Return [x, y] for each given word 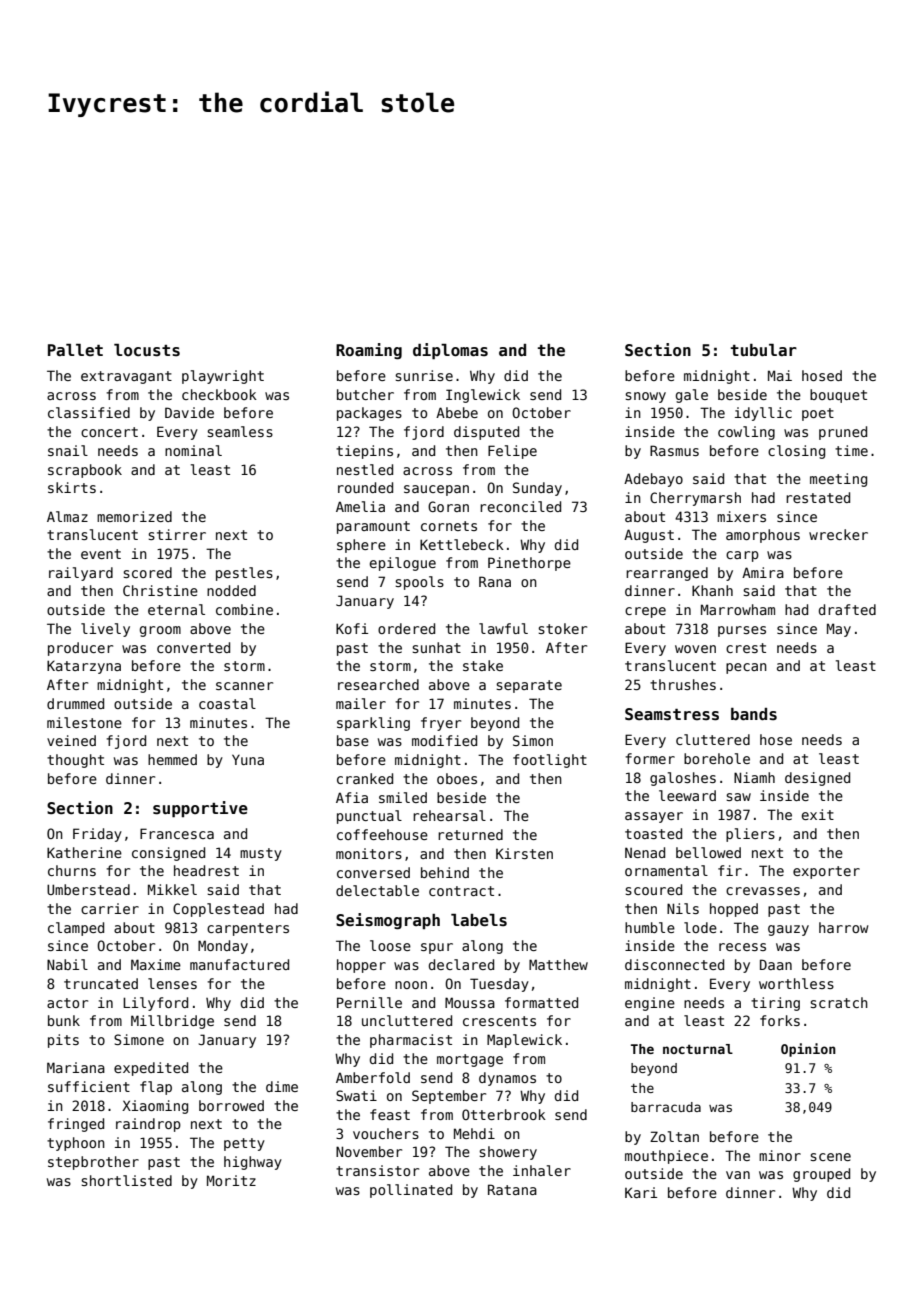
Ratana [512, 1189]
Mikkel [172, 889]
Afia [352, 797]
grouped [821, 1175]
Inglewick [483, 396]
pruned [843, 433]
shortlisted [126, 1180]
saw [738, 797]
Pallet [75, 350]
